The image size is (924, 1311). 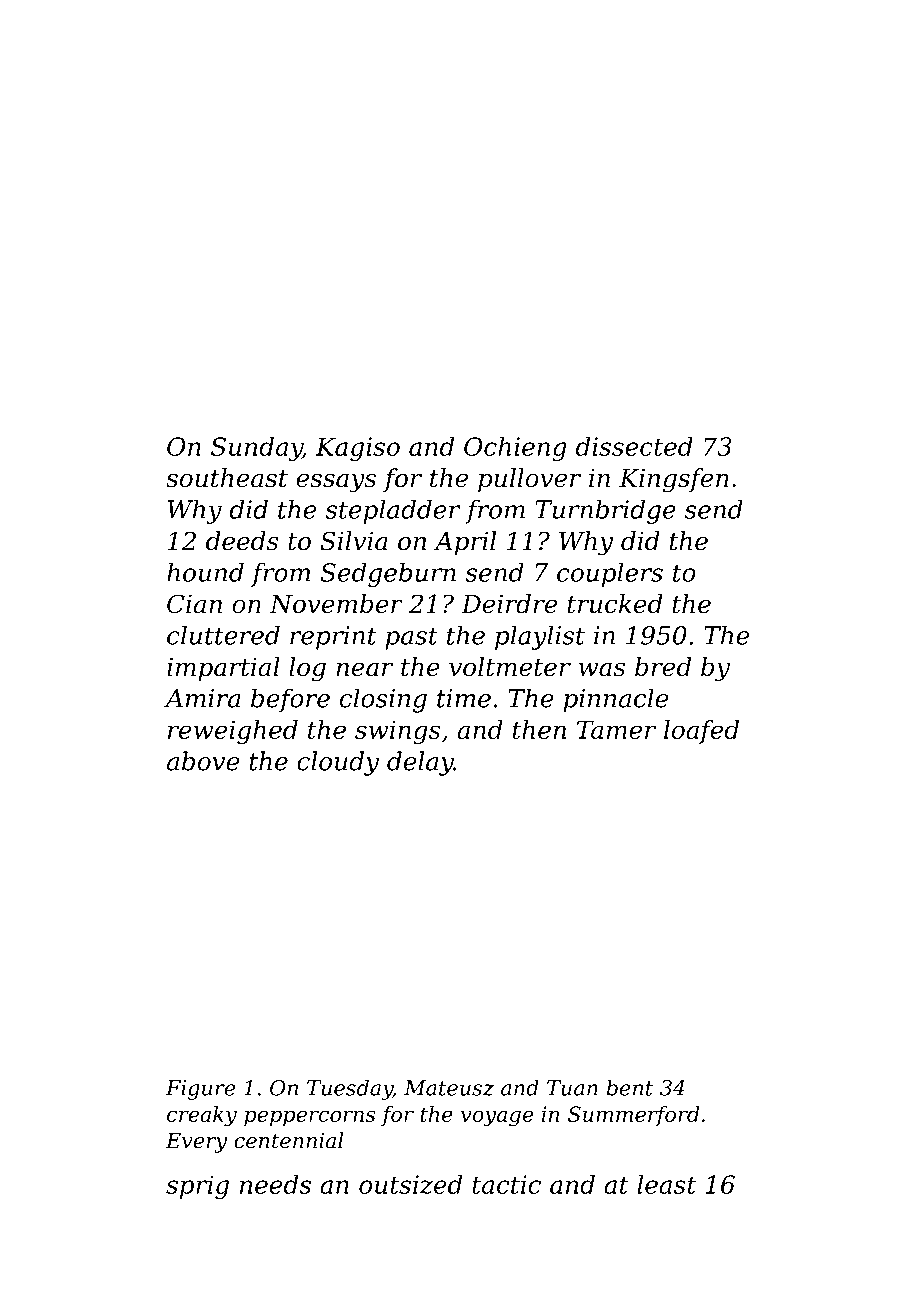 I want to click on needs, so click(x=275, y=1184).
